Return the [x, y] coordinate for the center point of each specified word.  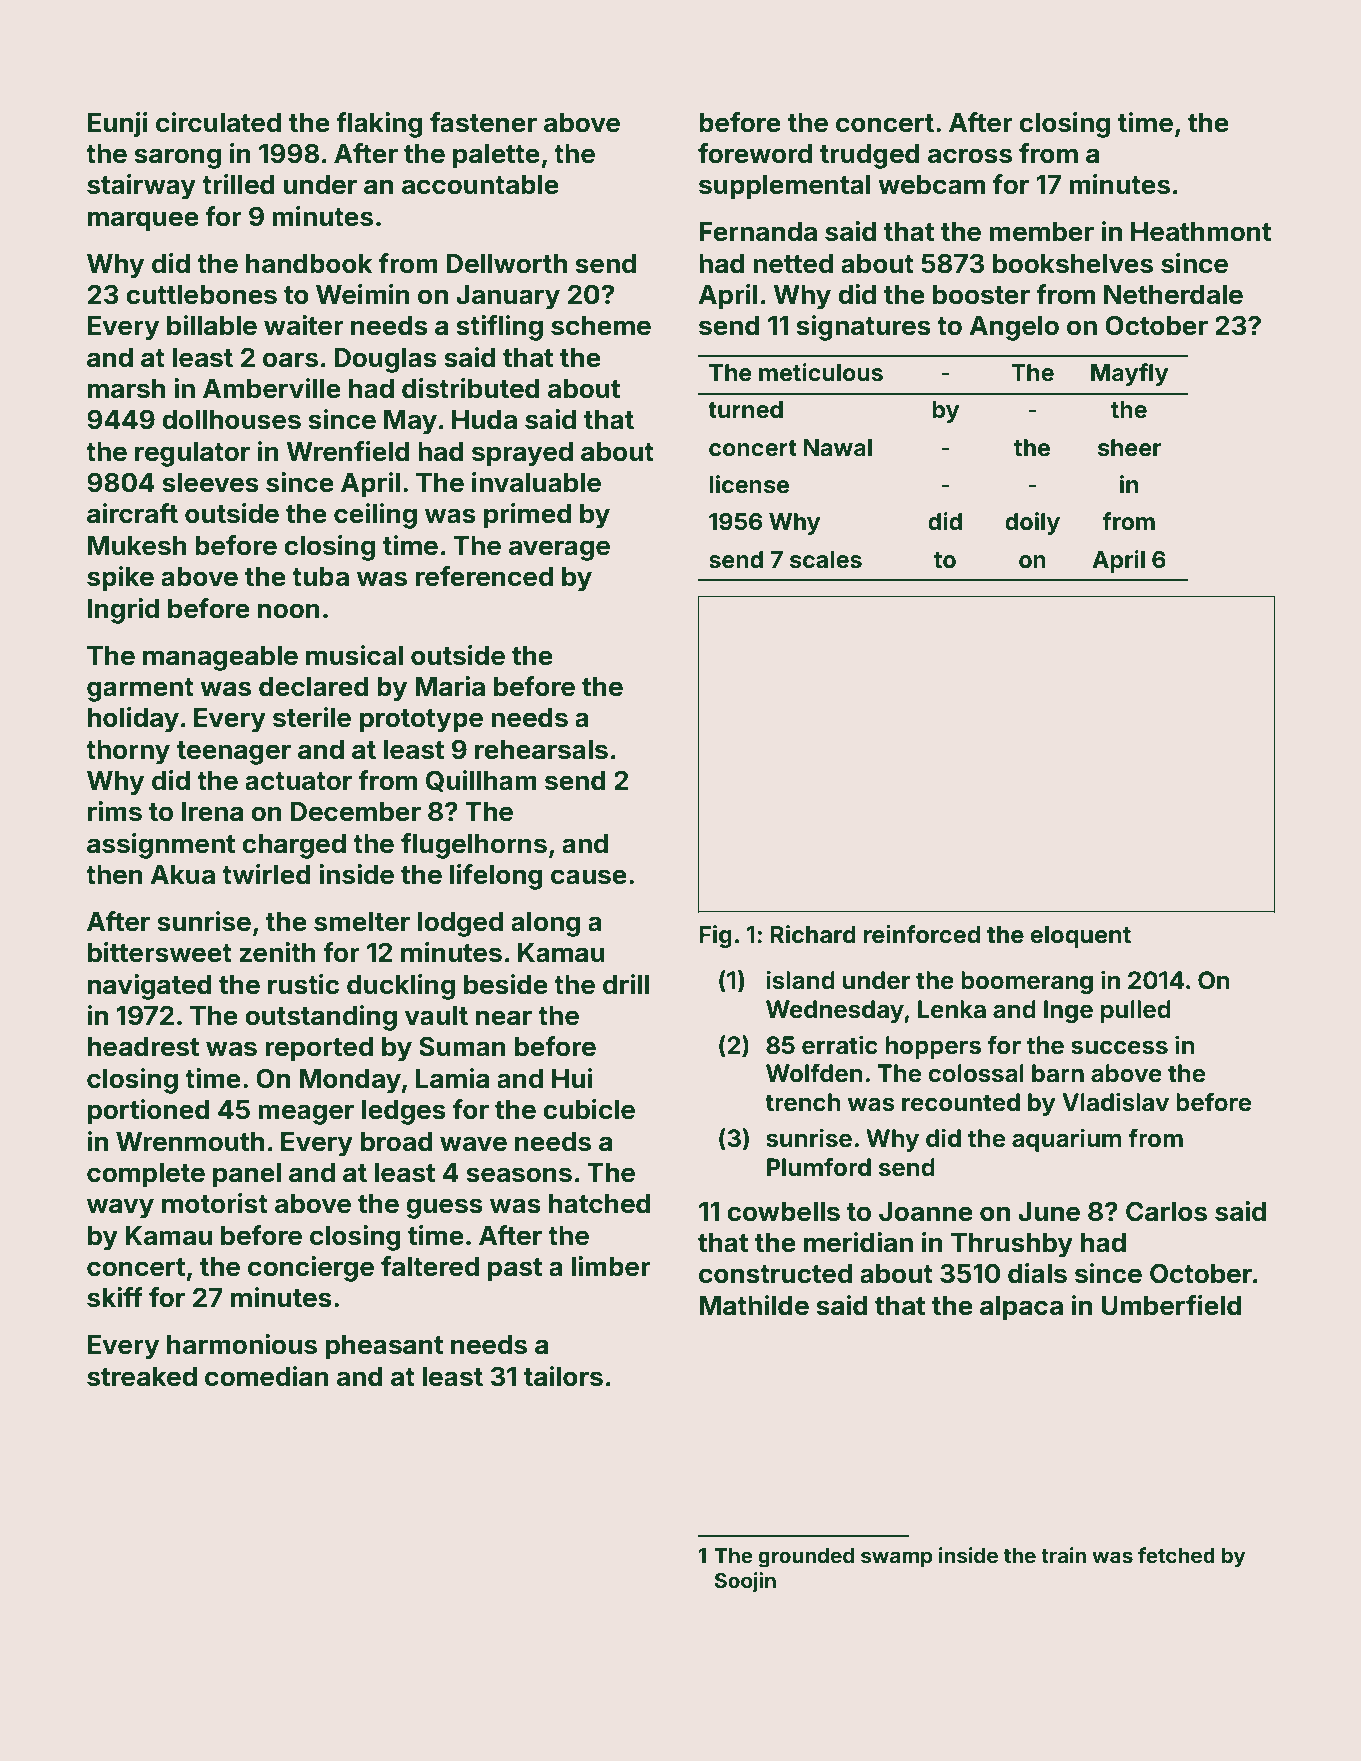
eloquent [1080, 937]
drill [626, 984]
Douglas [385, 360]
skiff [115, 1297]
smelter [362, 922]
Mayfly [1129, 374]
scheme [601, 326]
